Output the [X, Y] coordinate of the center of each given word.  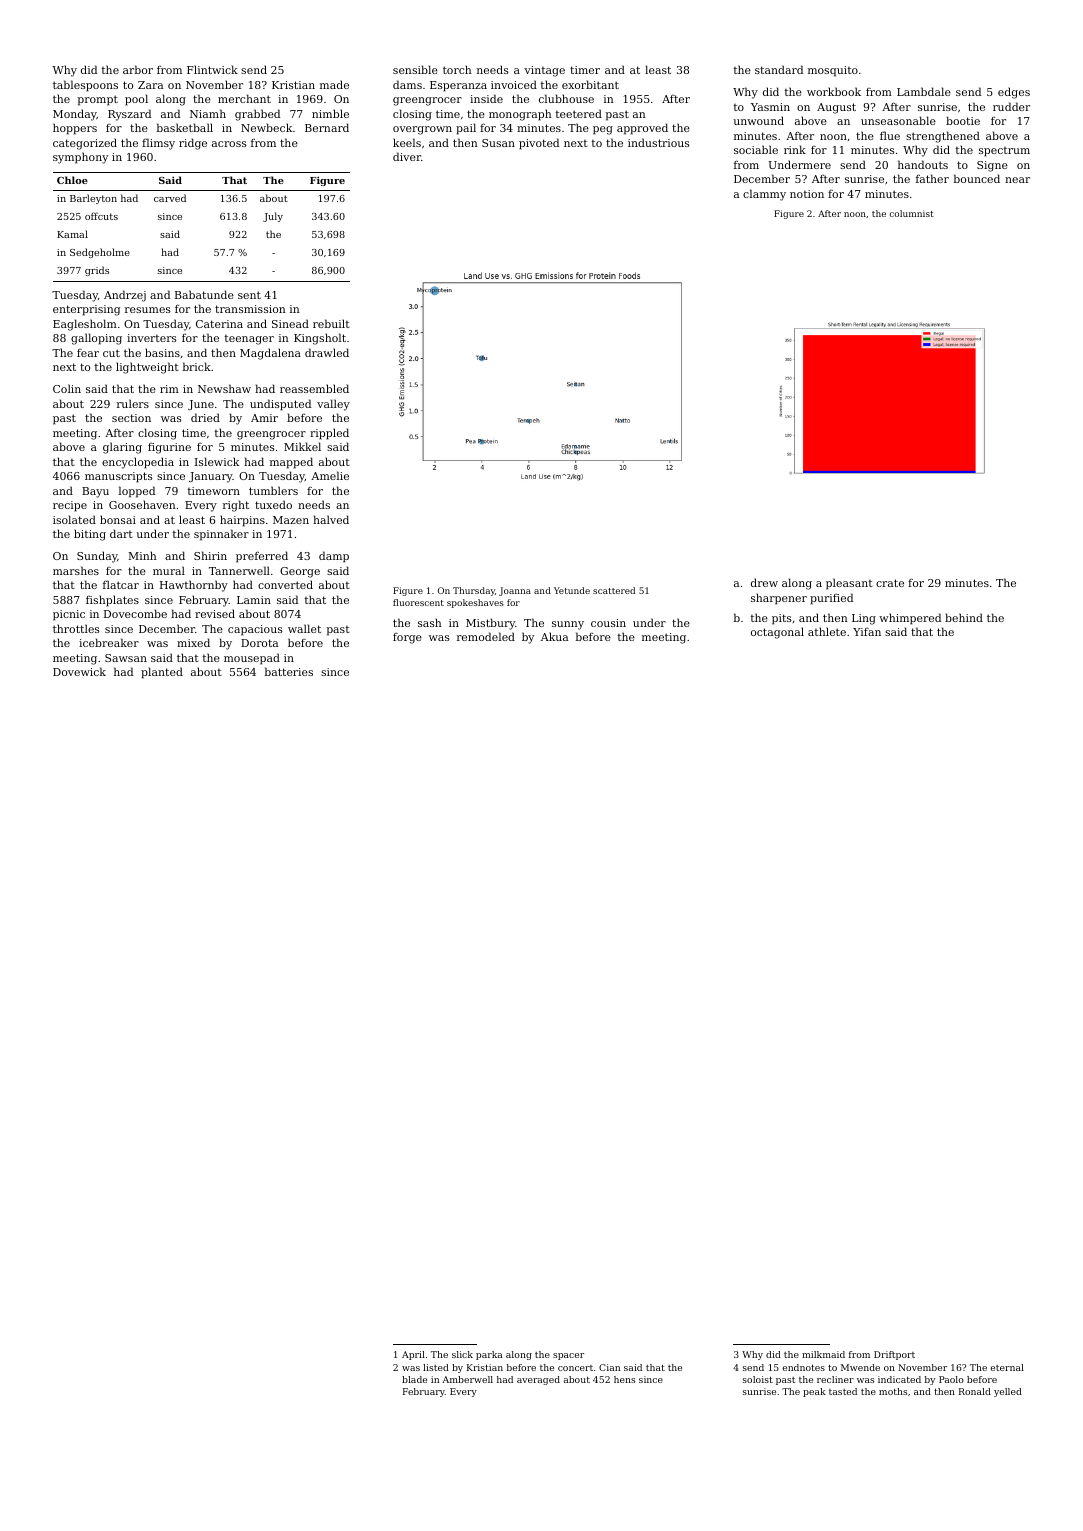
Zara [151, 85]
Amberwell [467, 1379]
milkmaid [823, 1354]
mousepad [252, 659]
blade [414, 1379]
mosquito [833, 71]
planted [162, 673]
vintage [544, 71]
